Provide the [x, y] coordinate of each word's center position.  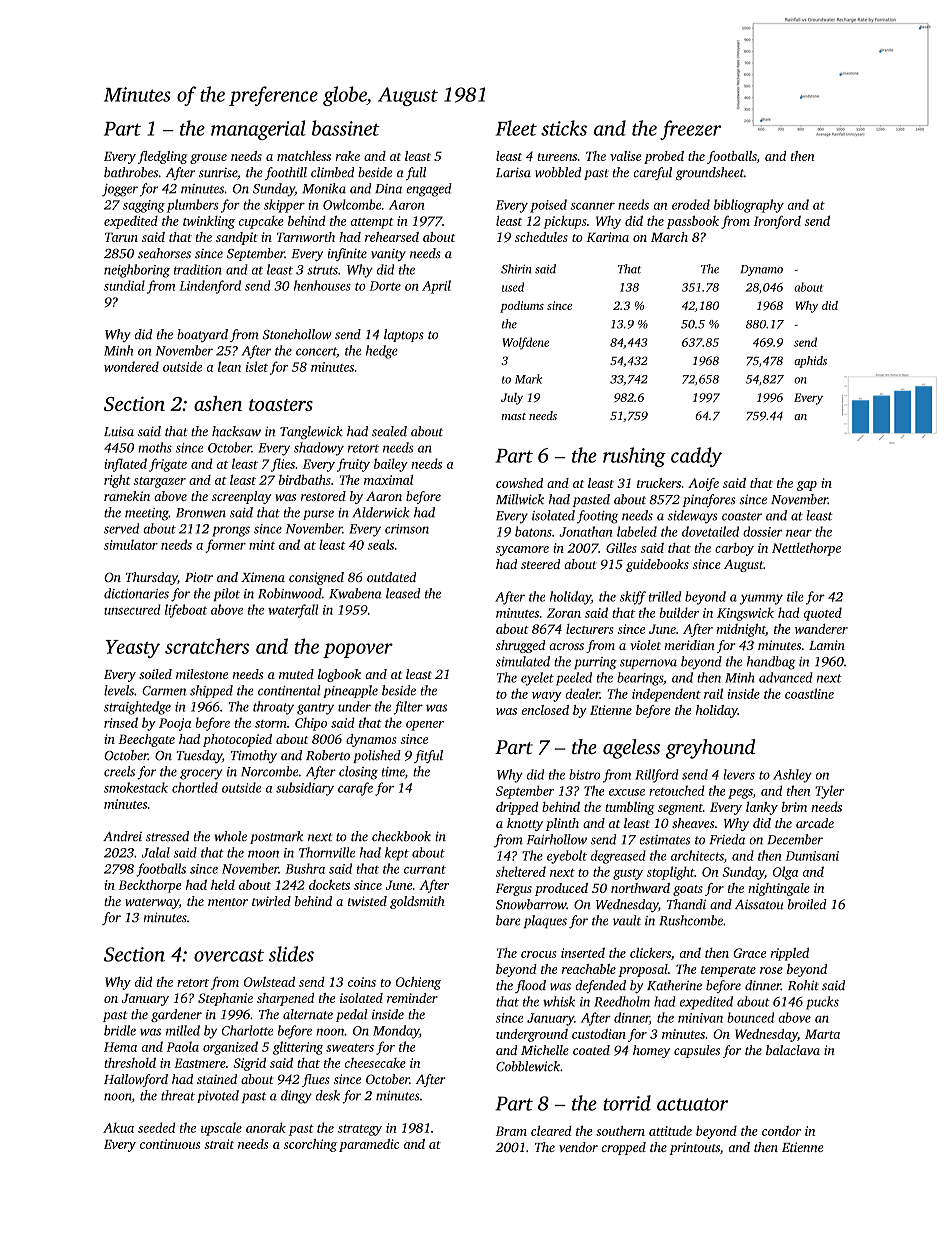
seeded [156, 1127]
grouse [208, 159]
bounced [750, 1017]
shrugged [520, 646]
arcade [815, 823]
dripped [517, 808]
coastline [809, 693]
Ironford [777, 222]
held [223, 885]
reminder [412, 998]
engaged [429, 190]
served [121, 528]
